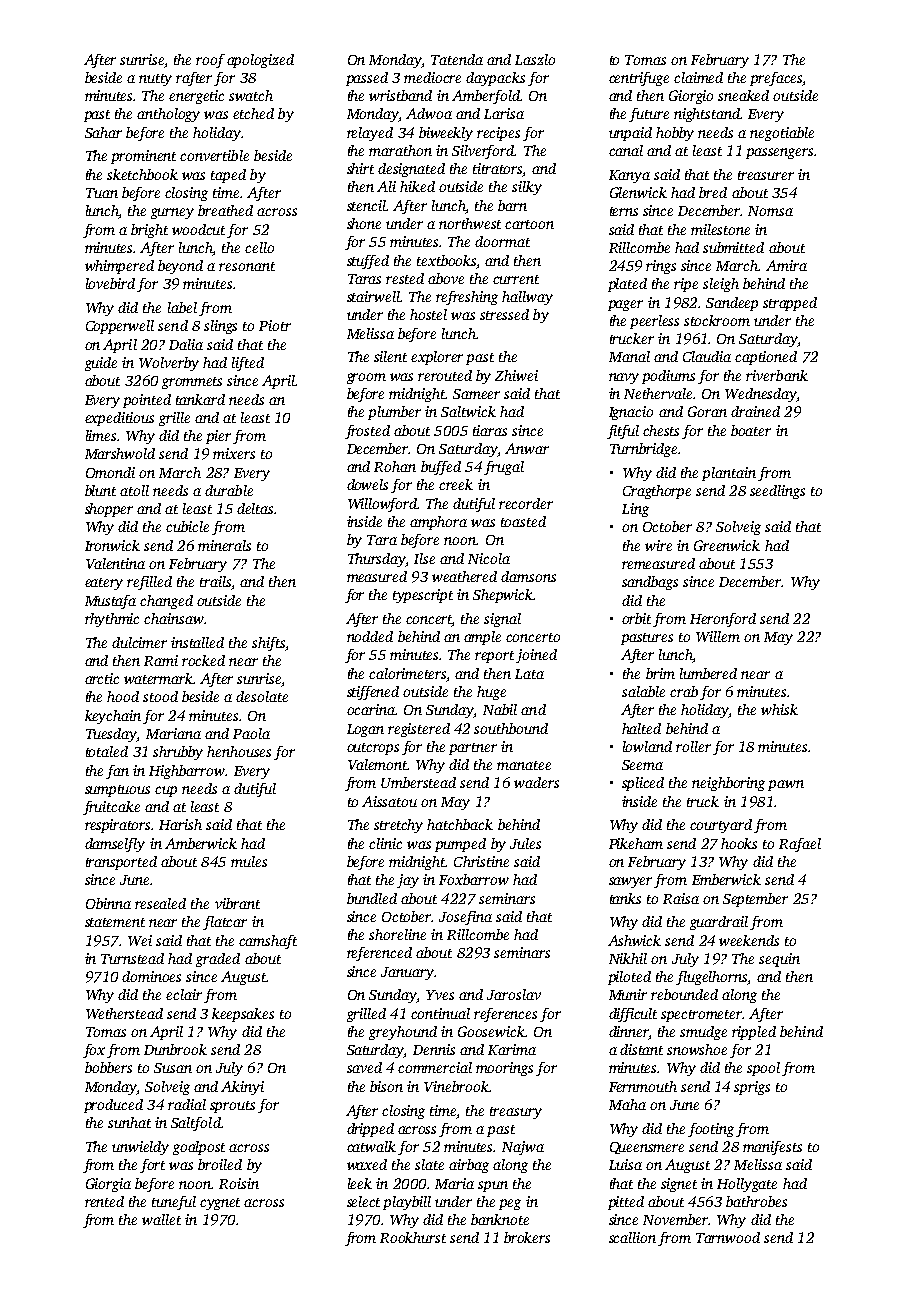 The width and height of the screenshot is (908, 1316). What do you see at coordinates (210, 61) in the screenshot?
I see `roof` at bounding box center [210, 61].
